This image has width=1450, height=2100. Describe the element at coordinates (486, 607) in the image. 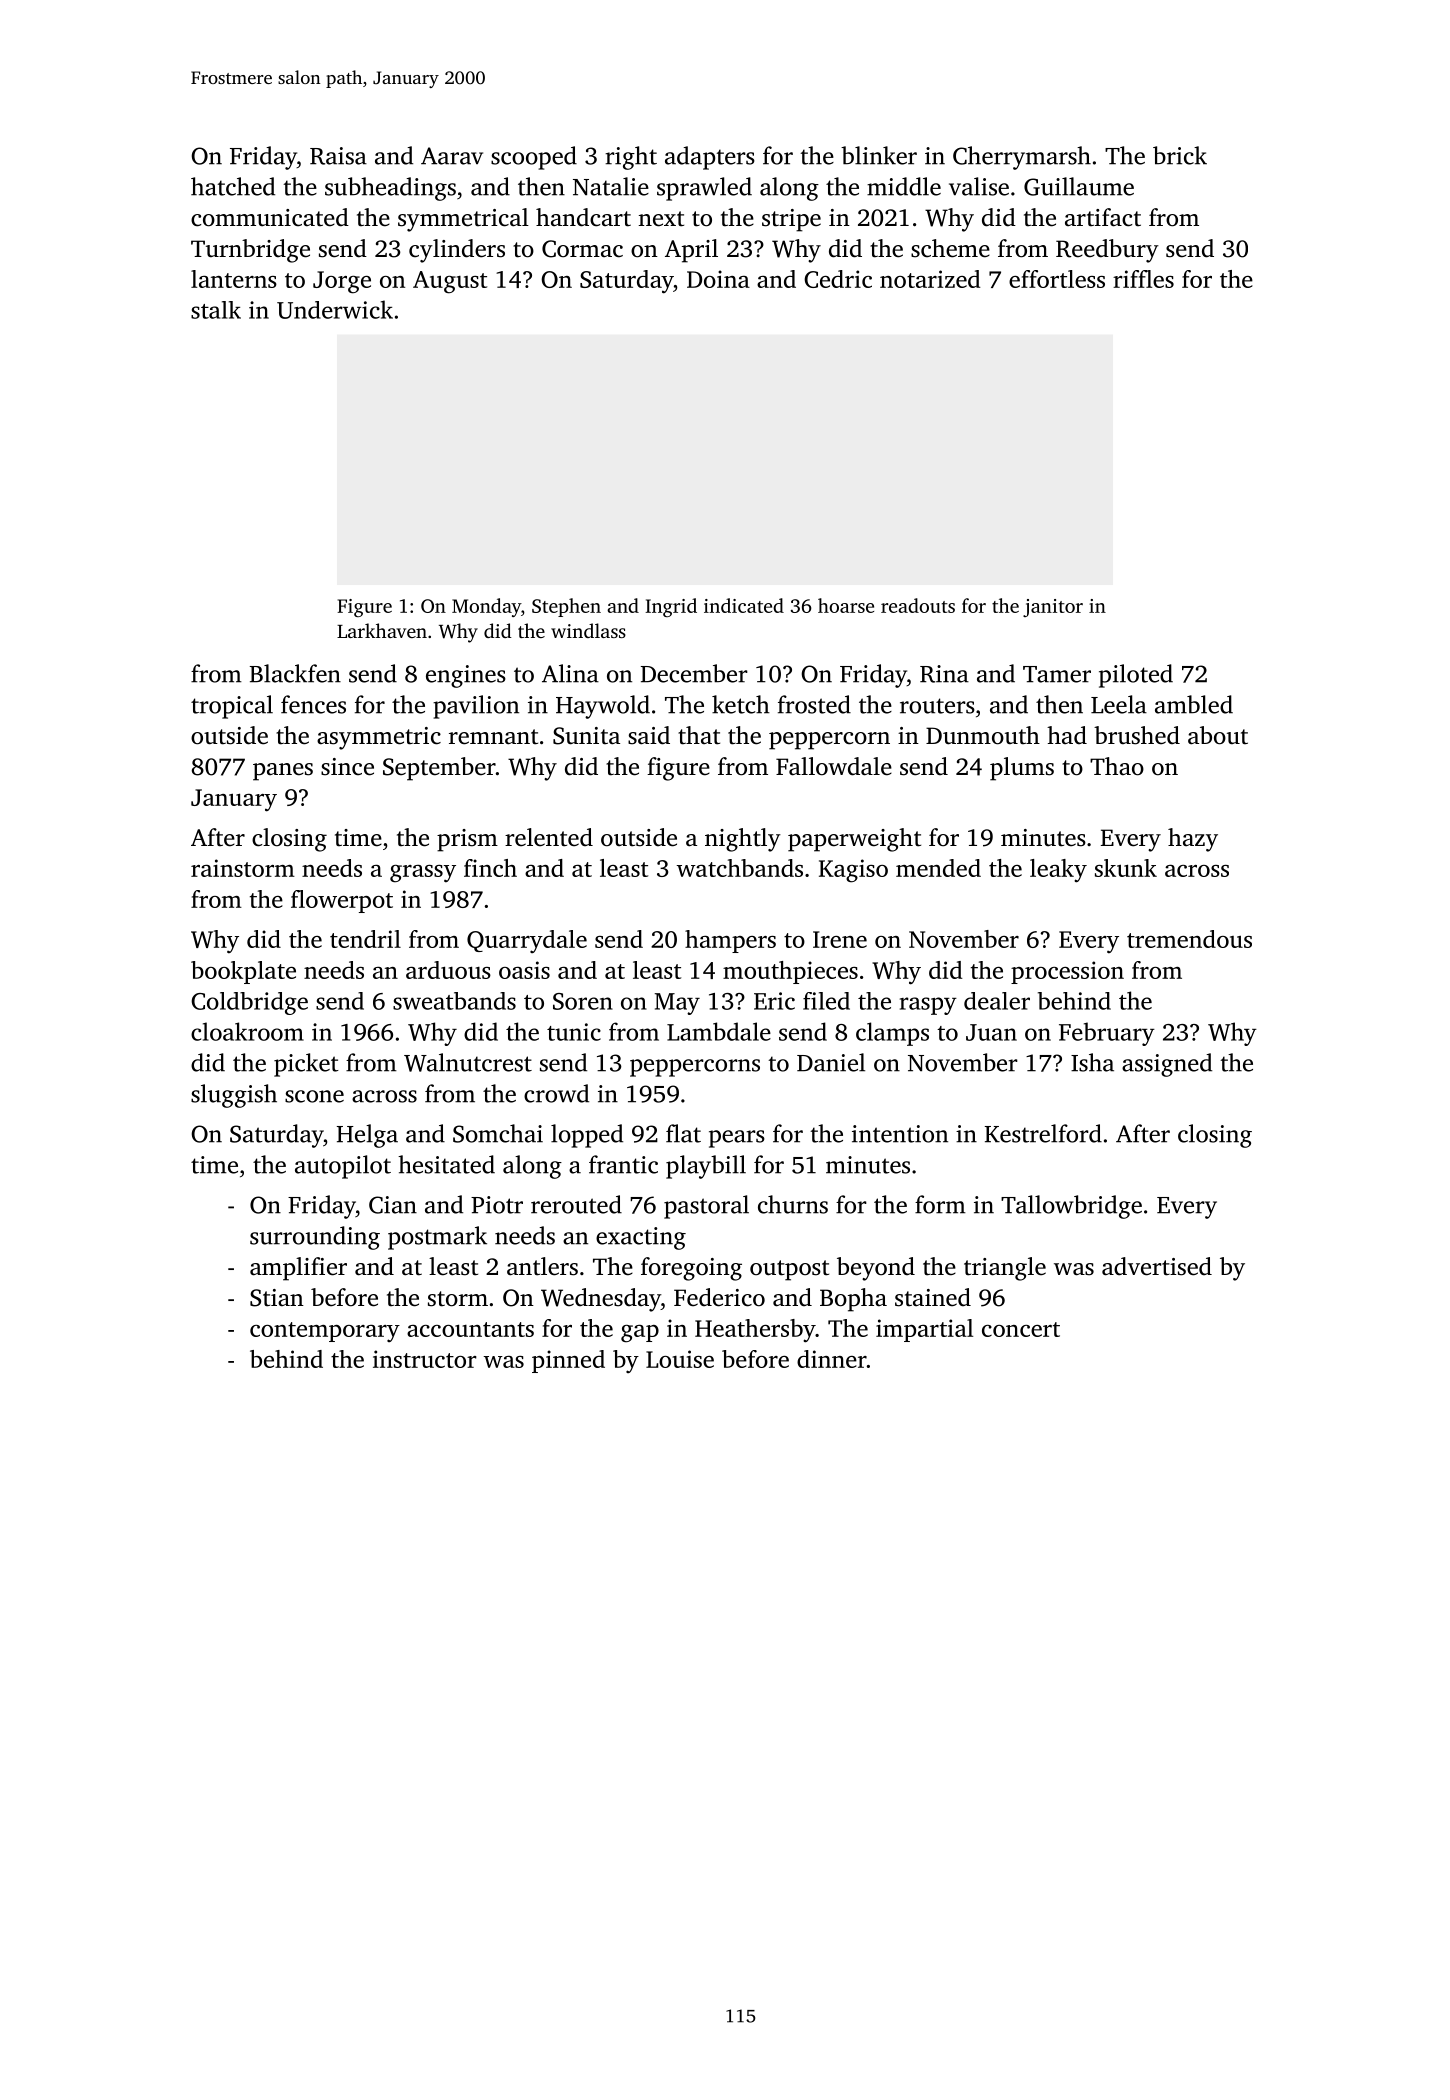

I see `Monday` at that location.
